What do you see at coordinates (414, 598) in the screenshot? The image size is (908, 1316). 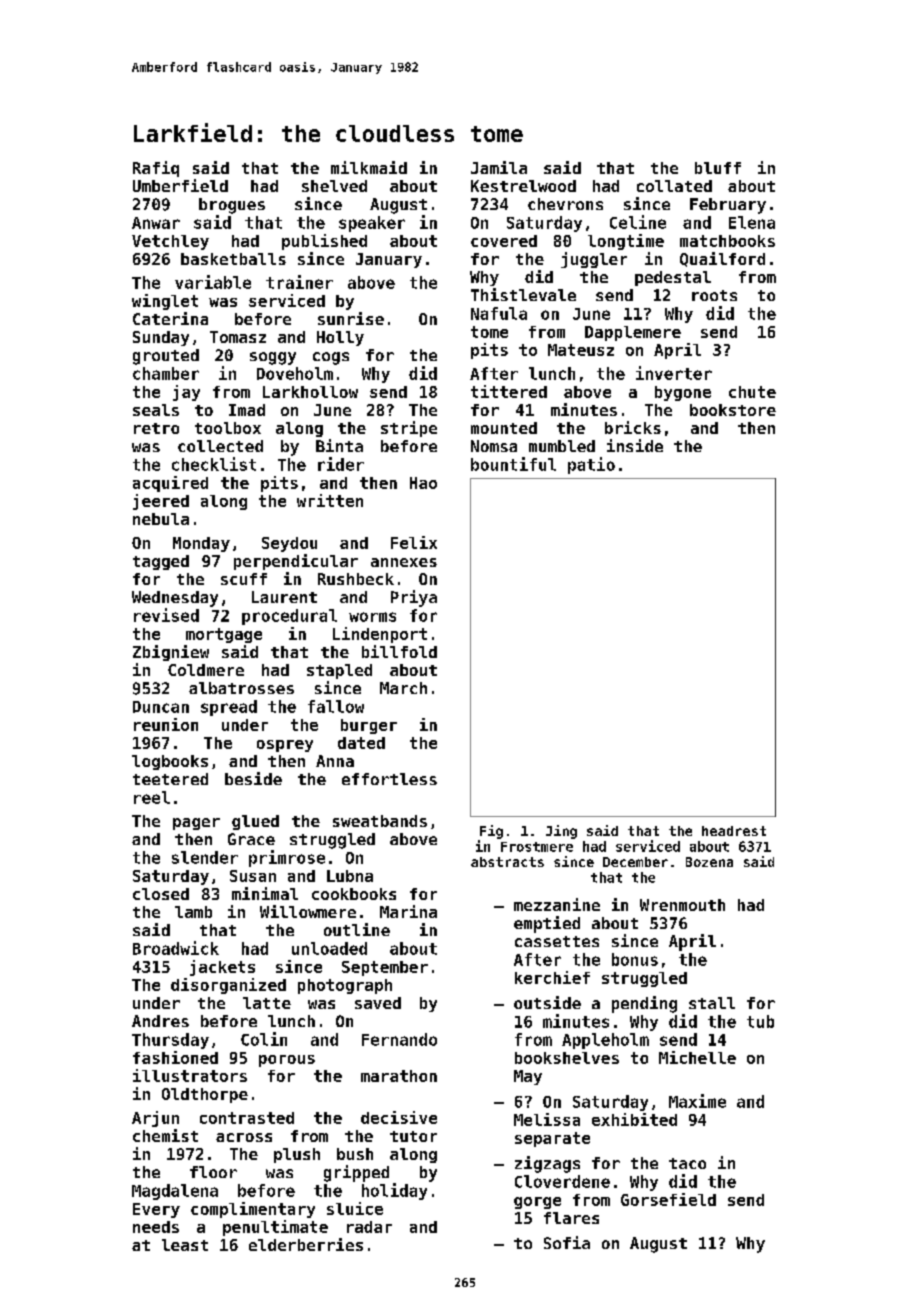 I see `Priya` at bounding box center [414, 598].
